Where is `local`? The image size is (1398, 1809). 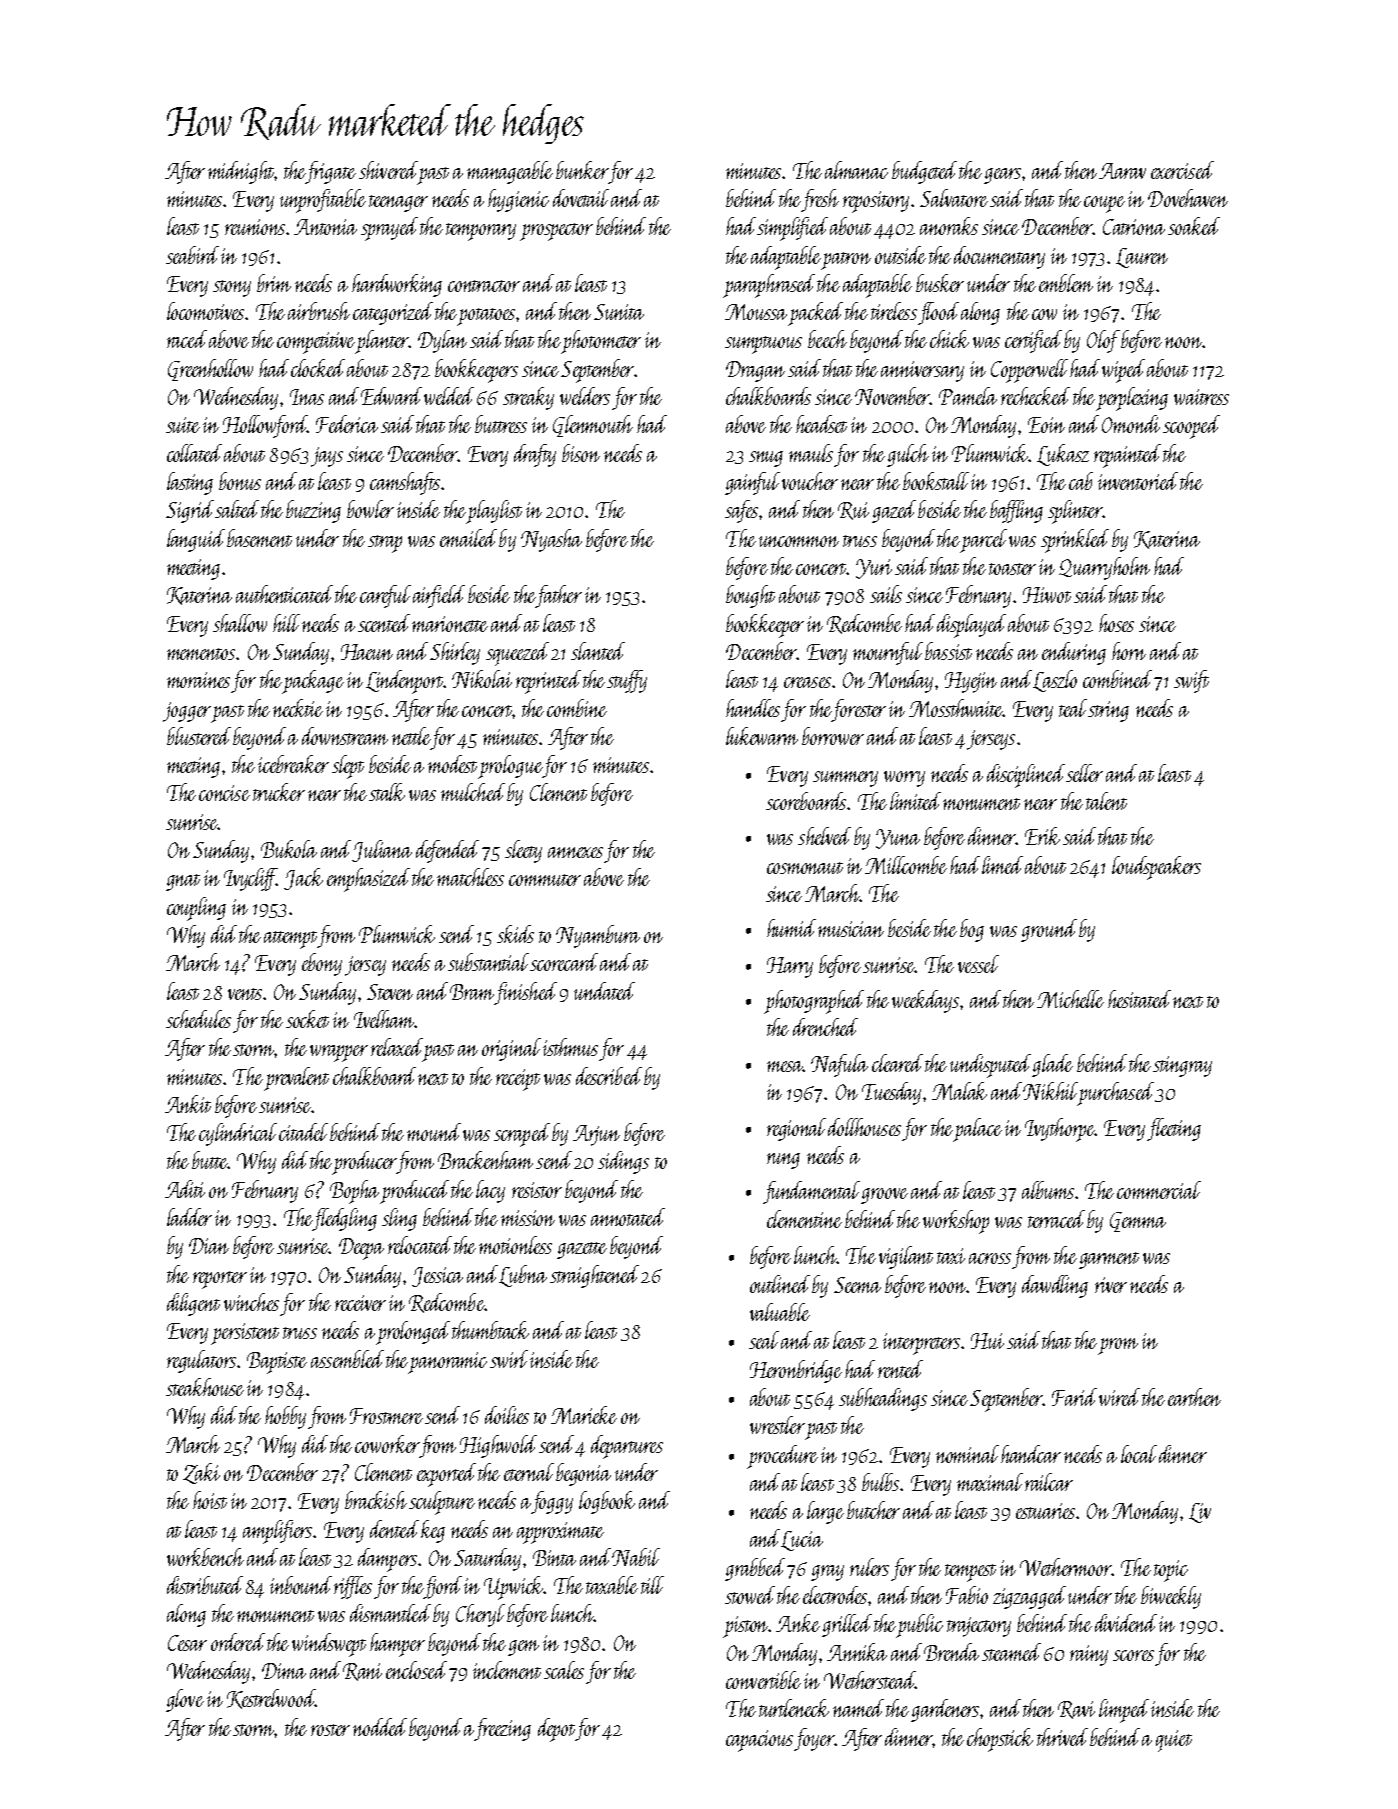 local is located at coordinates (1139, 1454).
